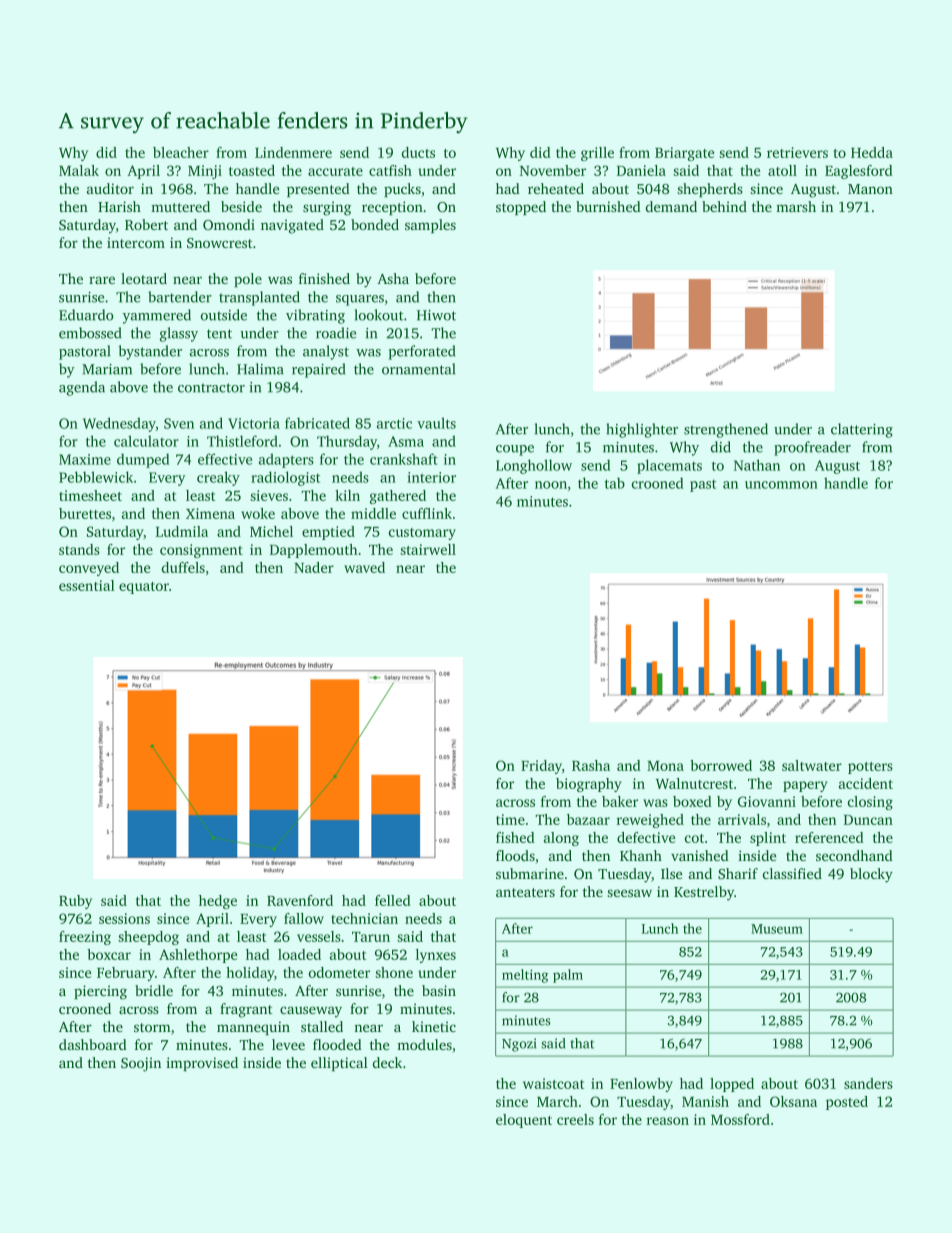 This screenshot has height=1233, width=952. What do you see at coordinates (418, 152) in the screenshot?
I see `ducts` at bounding box center [418, 152].
